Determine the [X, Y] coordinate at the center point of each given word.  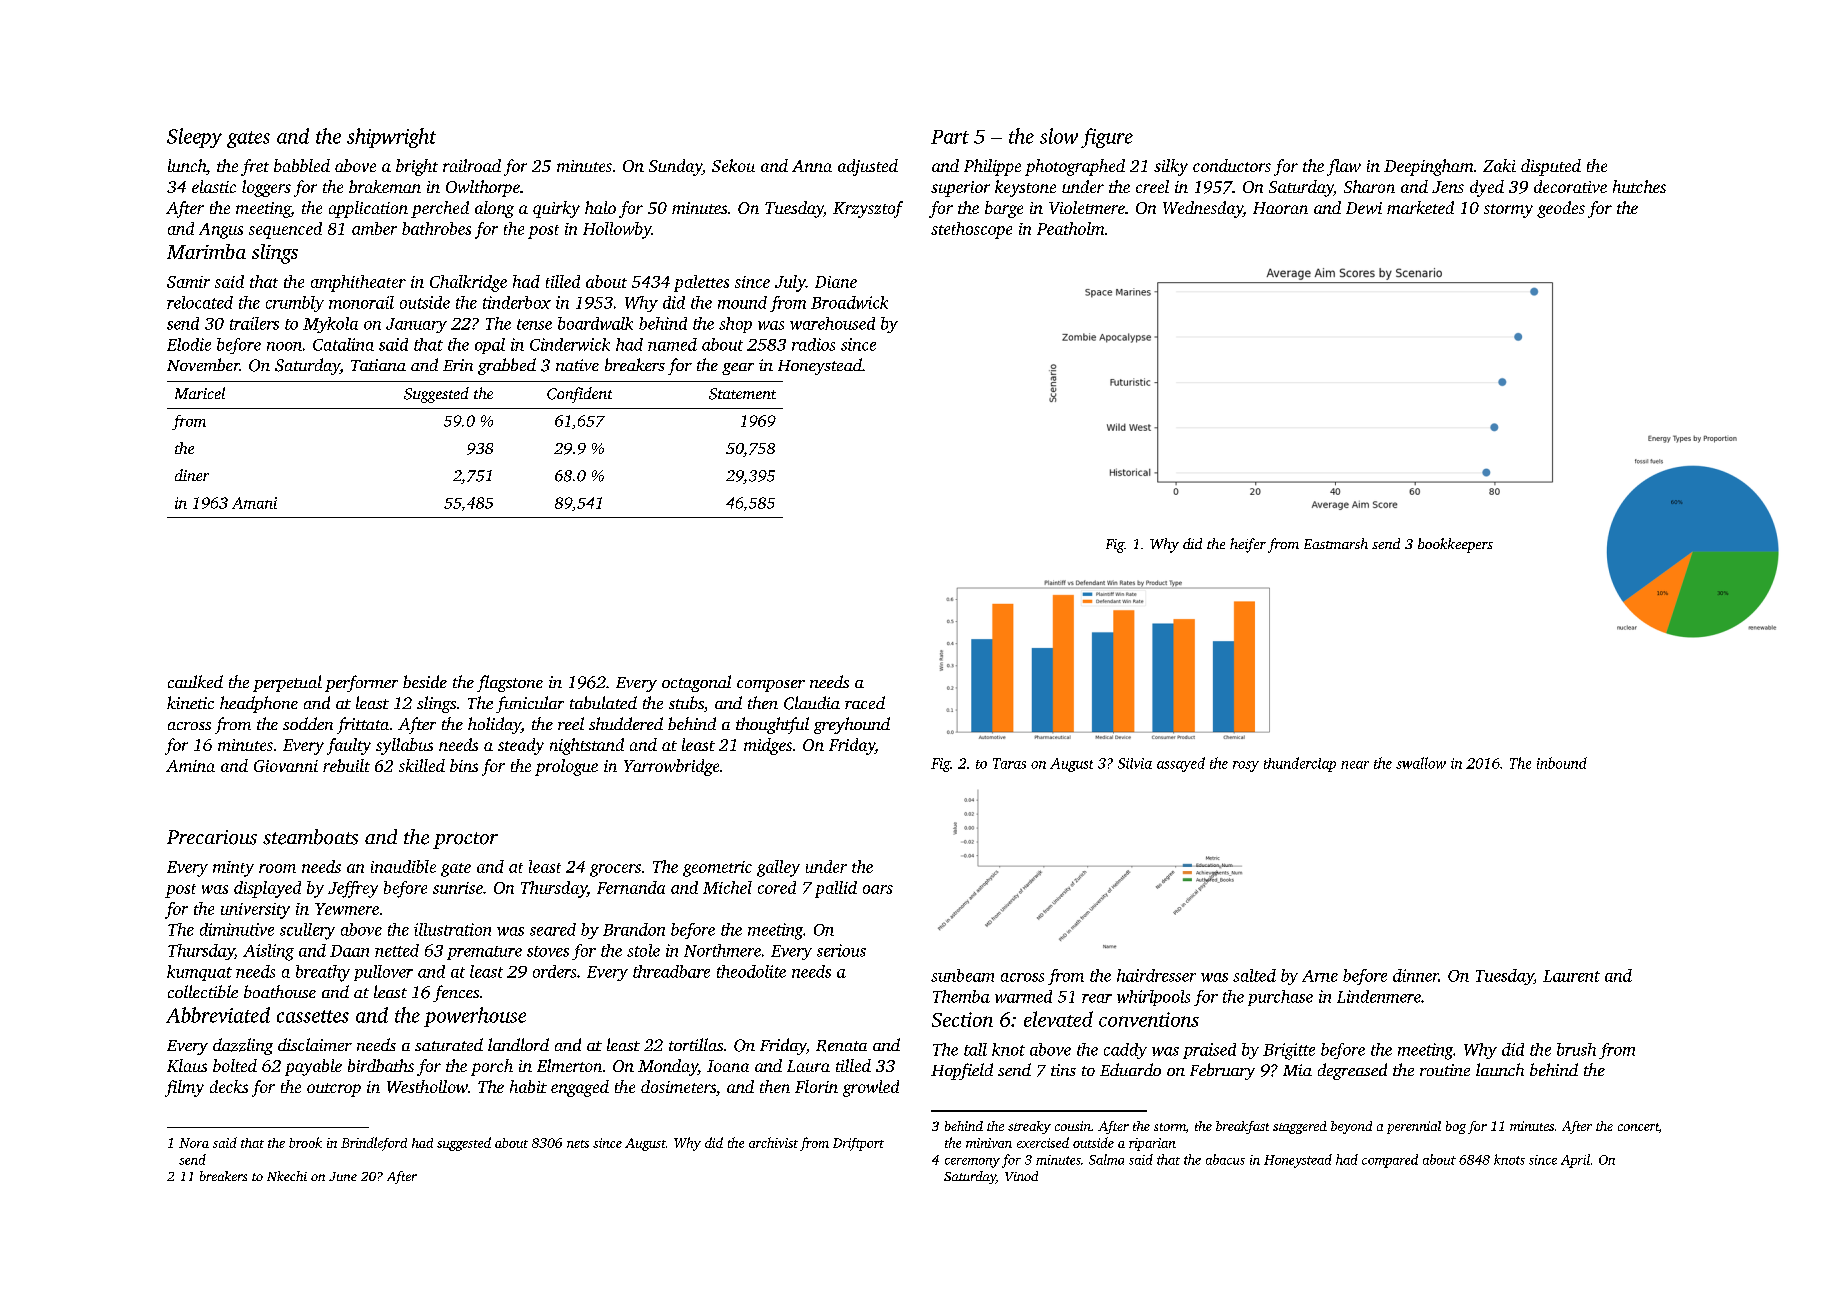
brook [305, 1142]
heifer [1248, 545]
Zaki [1499, 165]
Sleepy [194, 138]
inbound [1562, 763]
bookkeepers [1455, 545]
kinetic [190, 702]
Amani [254, 503]
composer [771, 686]
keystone [1025, 188]
